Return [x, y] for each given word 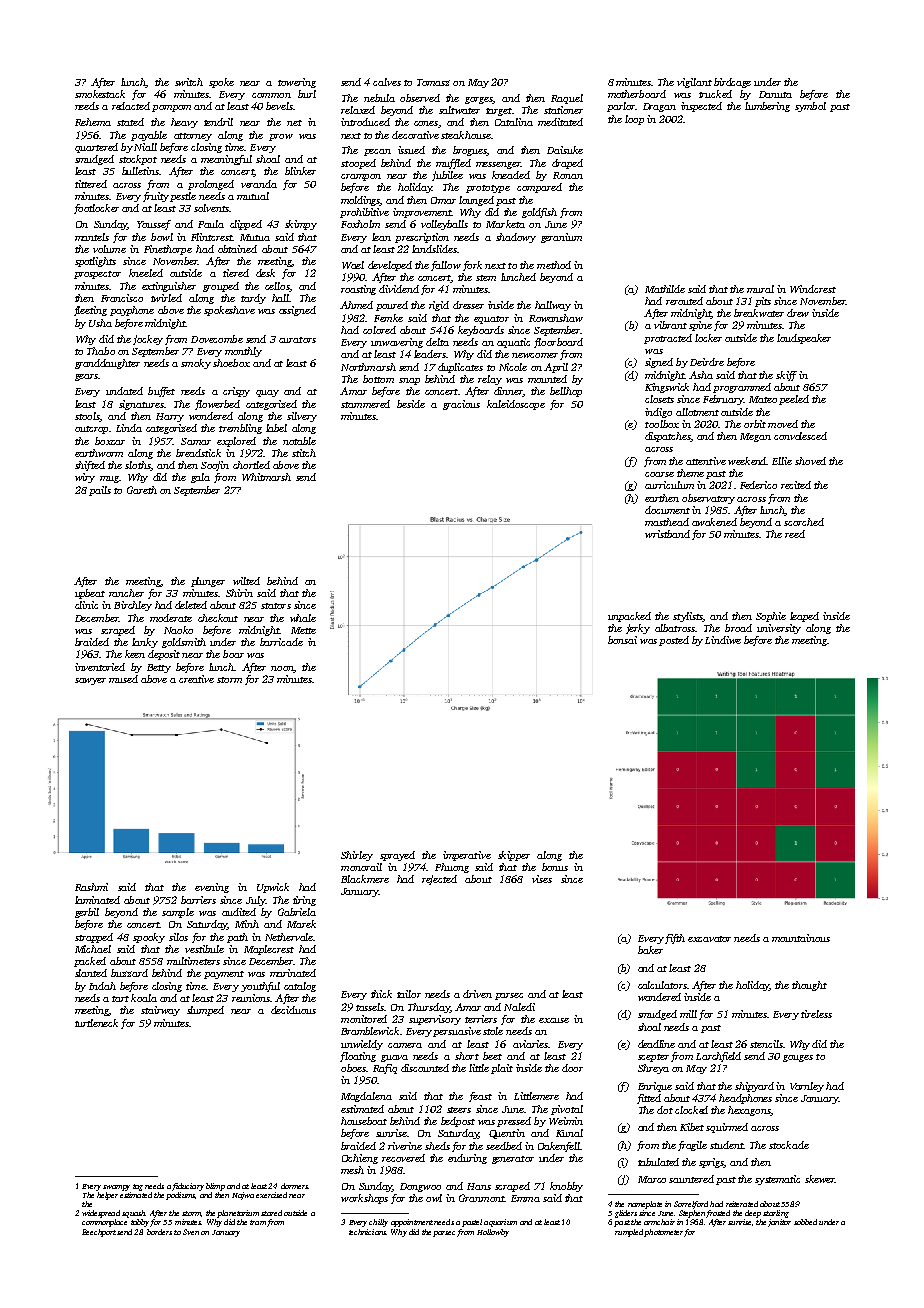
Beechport [99, 1233]
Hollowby [493, 1233]
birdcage [732, 83]
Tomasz [433, 82]
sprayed [397, 856]
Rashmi [91, 887]
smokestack [100, 94]
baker [650, 950]
